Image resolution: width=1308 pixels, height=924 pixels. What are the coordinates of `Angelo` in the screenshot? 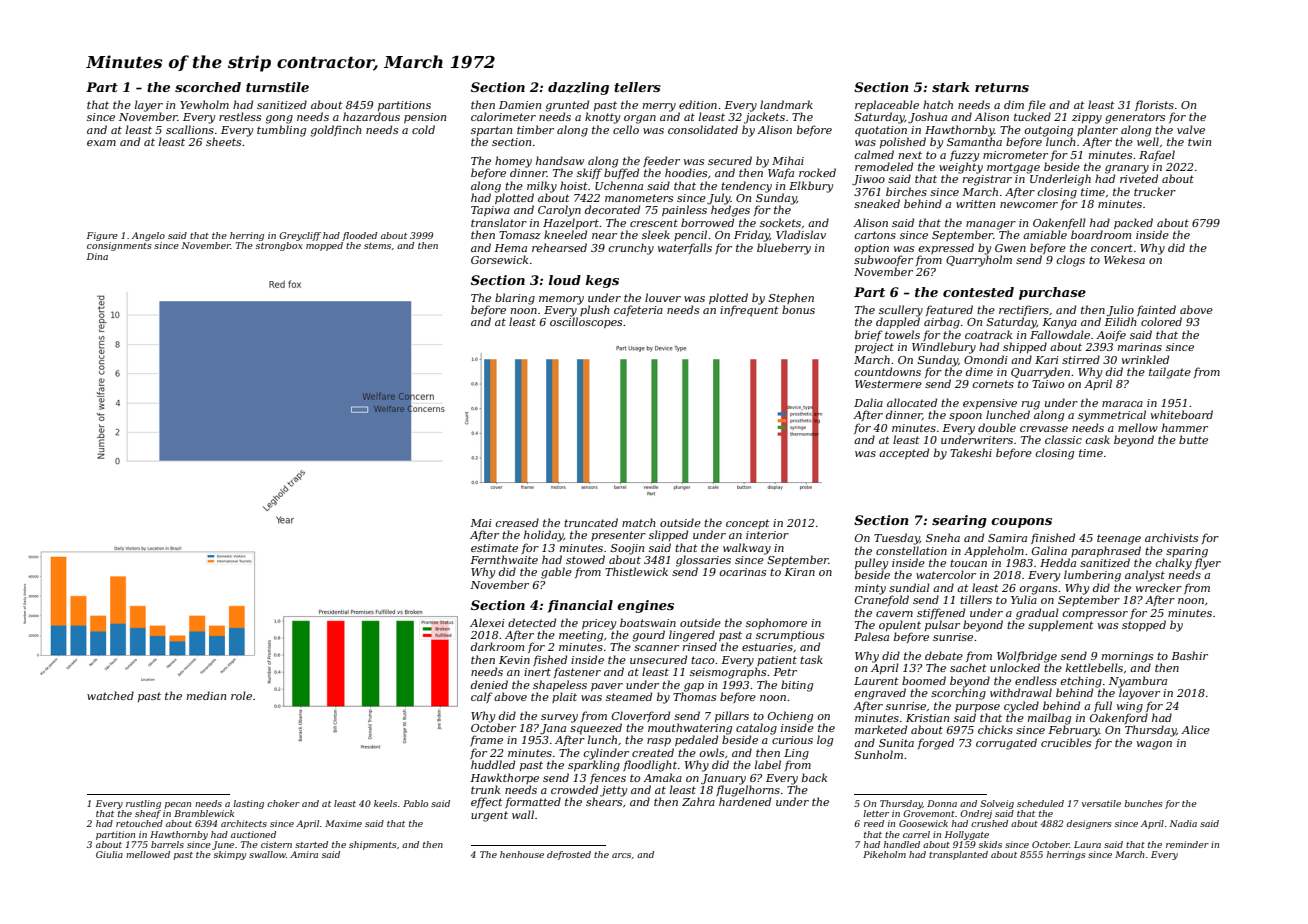 It's located at (148, 236).
